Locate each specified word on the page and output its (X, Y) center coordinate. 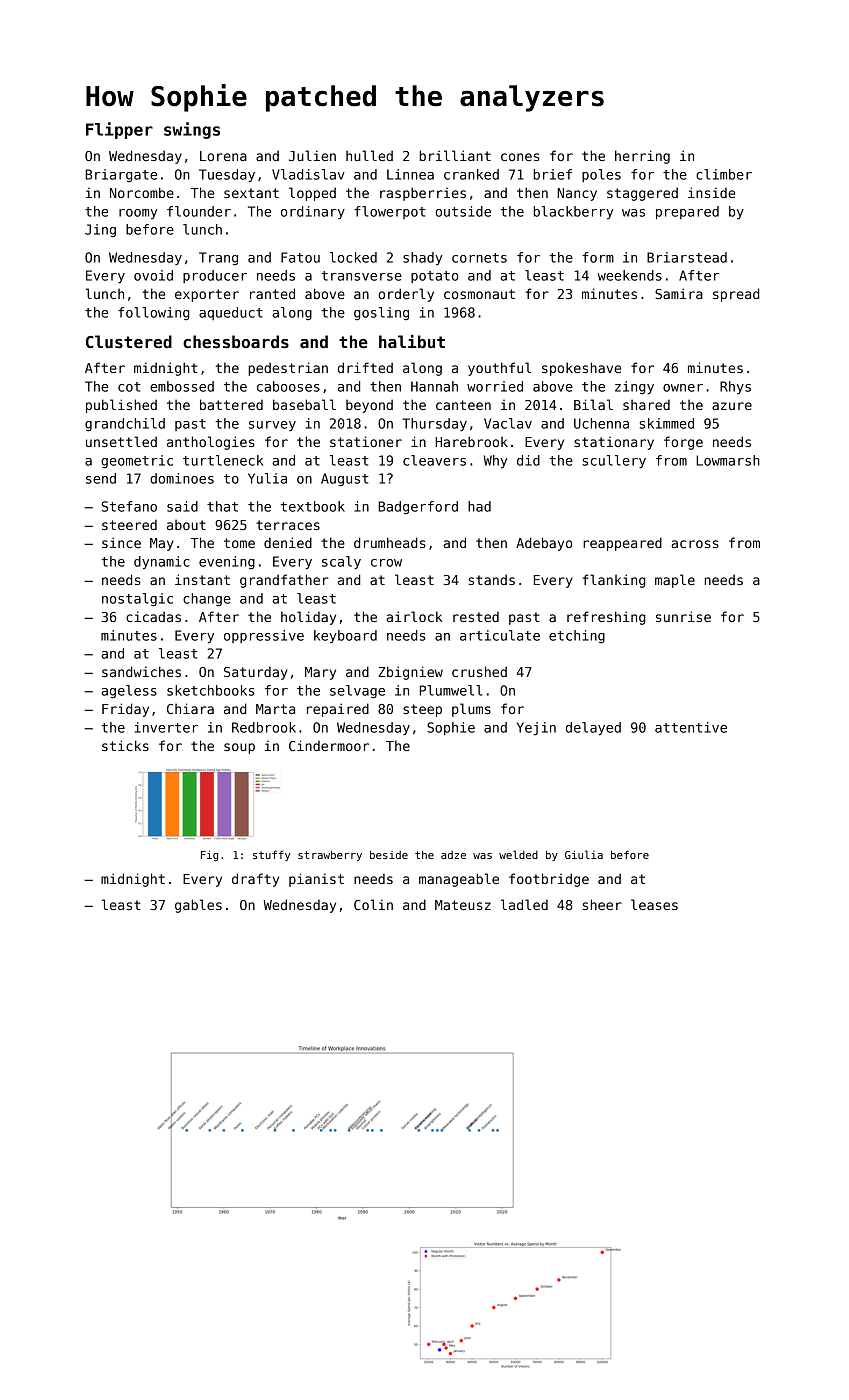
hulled (369, 155)
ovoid (153, 275)
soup (239, 748)
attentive (691, 727)
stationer (366, 441)
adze (453, 855)
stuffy (271, 855)
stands (492, 579)
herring (642, 157)
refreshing (606, 618)
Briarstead (687, 257)
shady (423, 258)
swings (192, 130)
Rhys (735, 387)
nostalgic (137, 600)
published (121, 406)
